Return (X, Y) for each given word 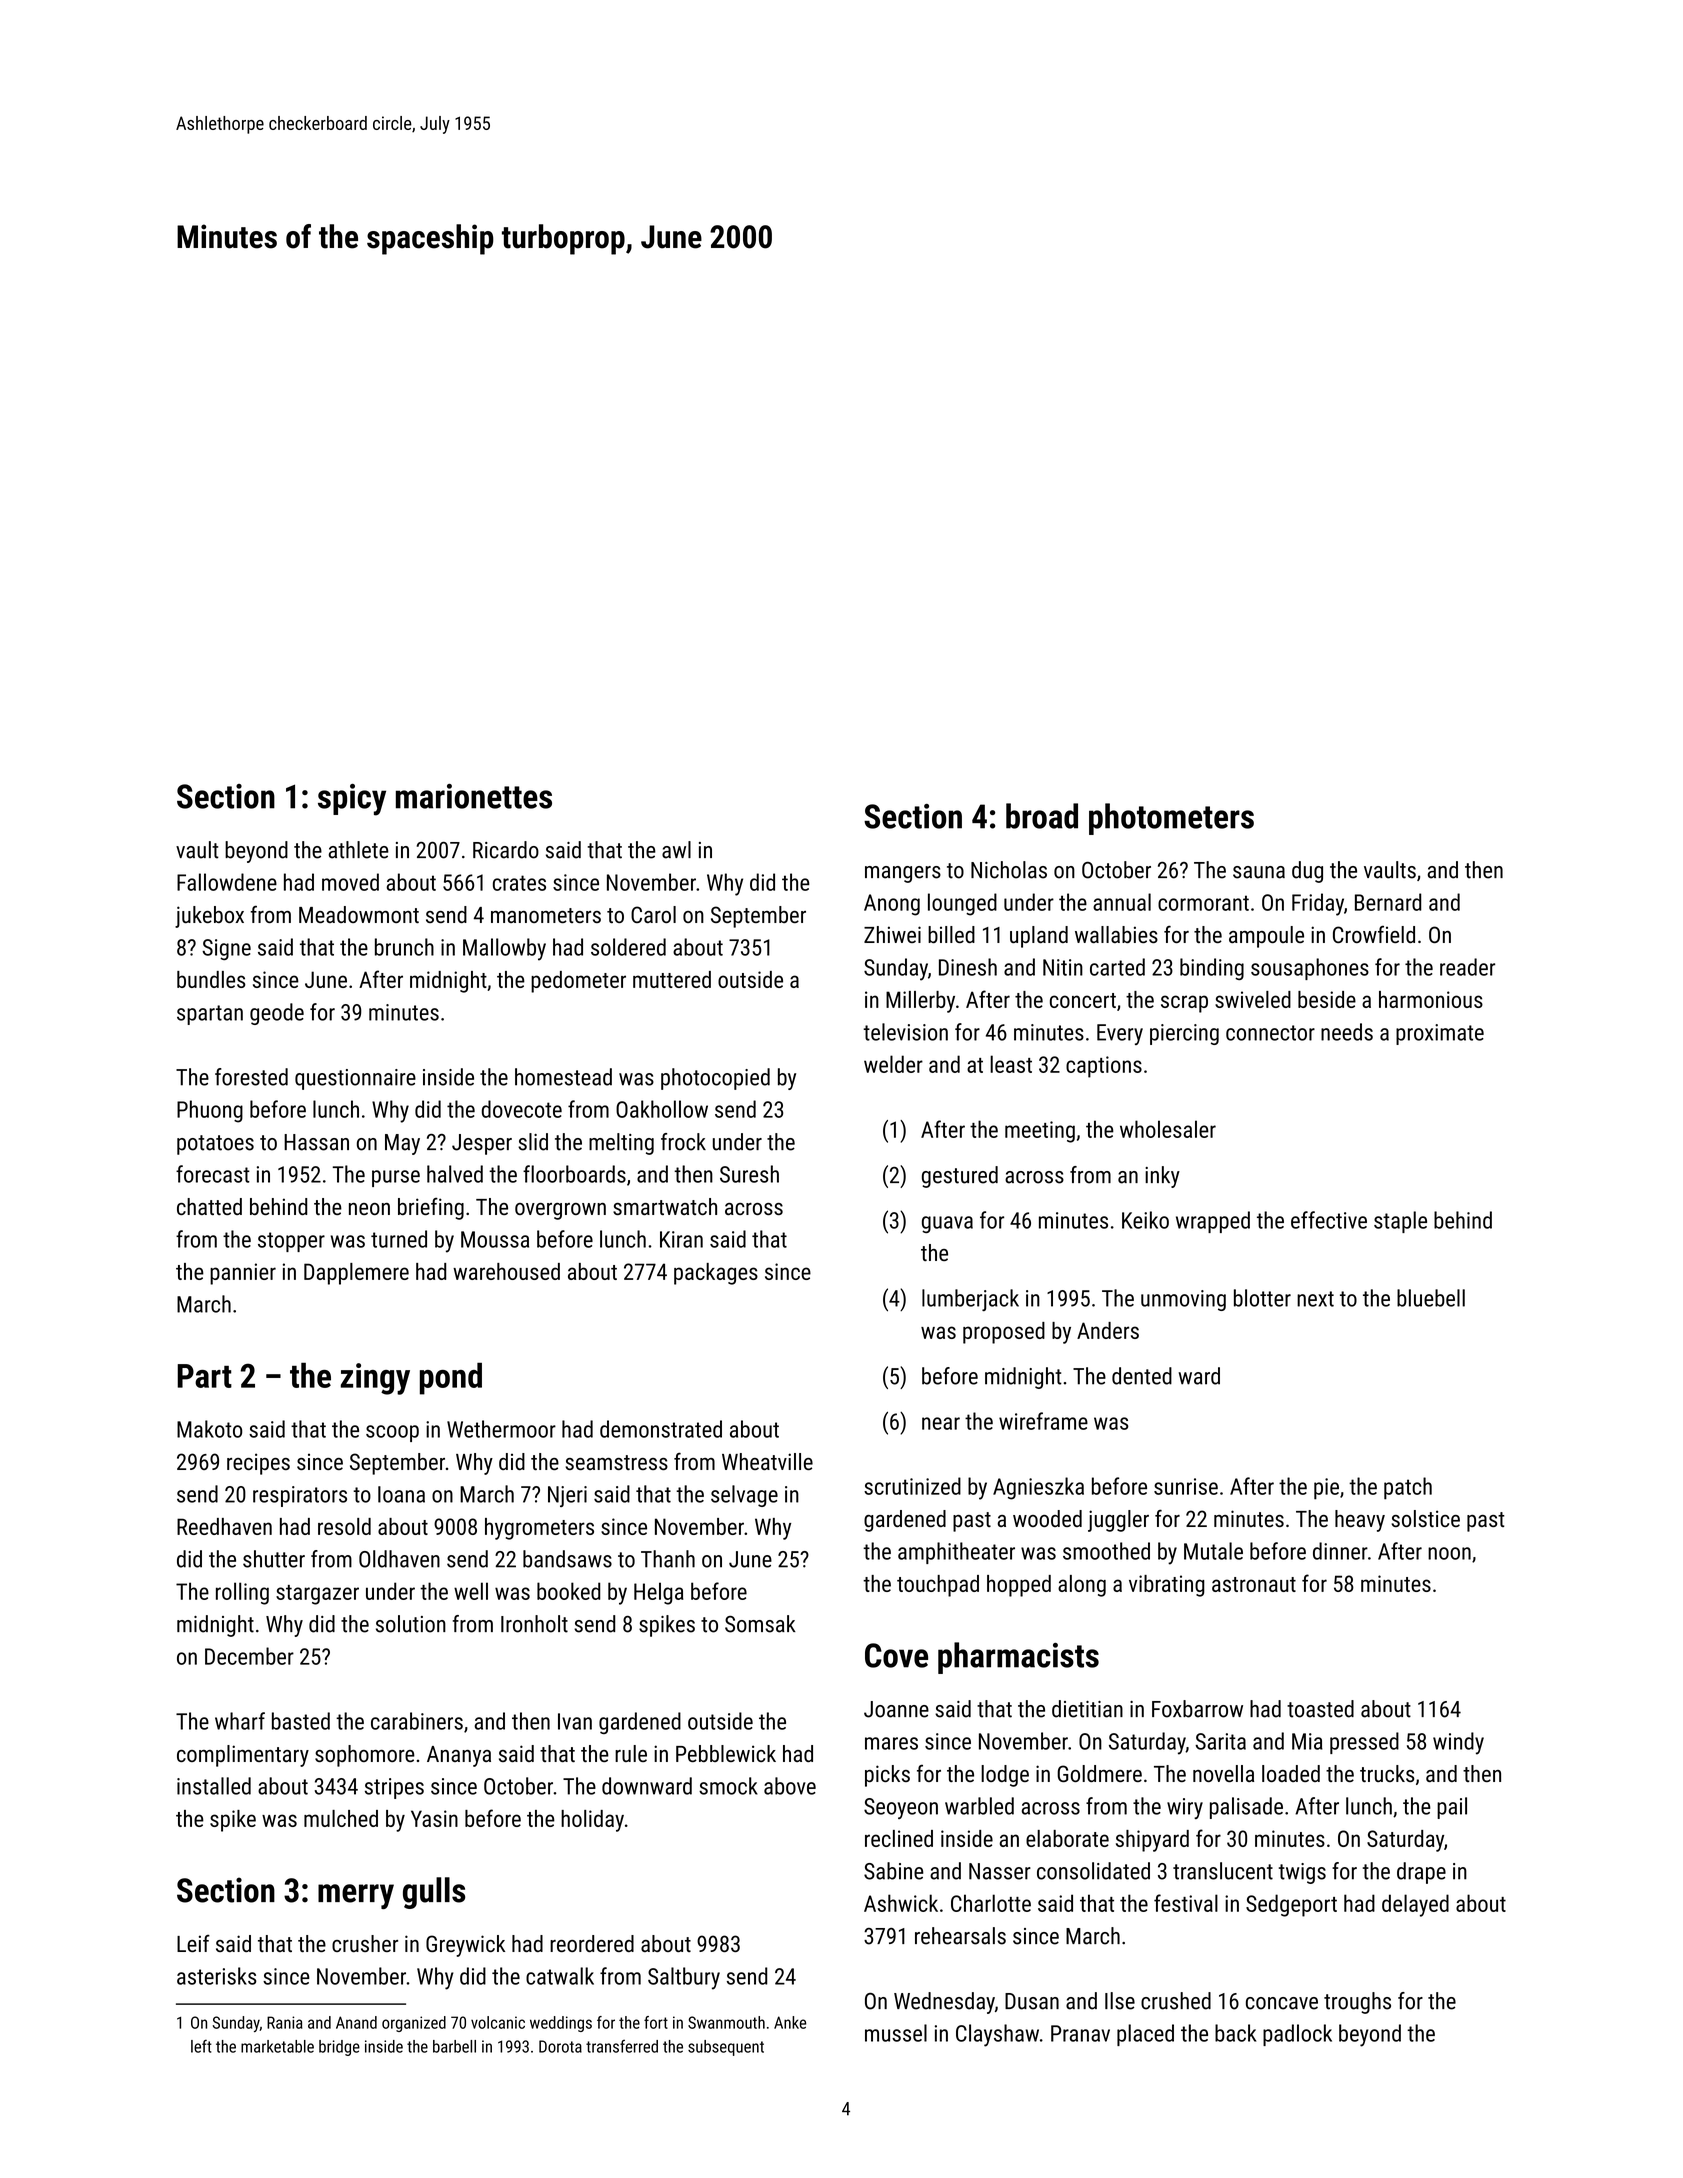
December (249, 1656)
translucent (1223, 1871)
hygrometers (539, 1529)
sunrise (1186, 1486)
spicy (352, 800)
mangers (903, 874)
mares (891, 1743)
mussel (896, 2033)
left (201, 2046)
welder (893, 1064)
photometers (1171, 819)
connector (1270, 1033)
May (402, 1144)
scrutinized (912, 1486)
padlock (1297, 2035)
